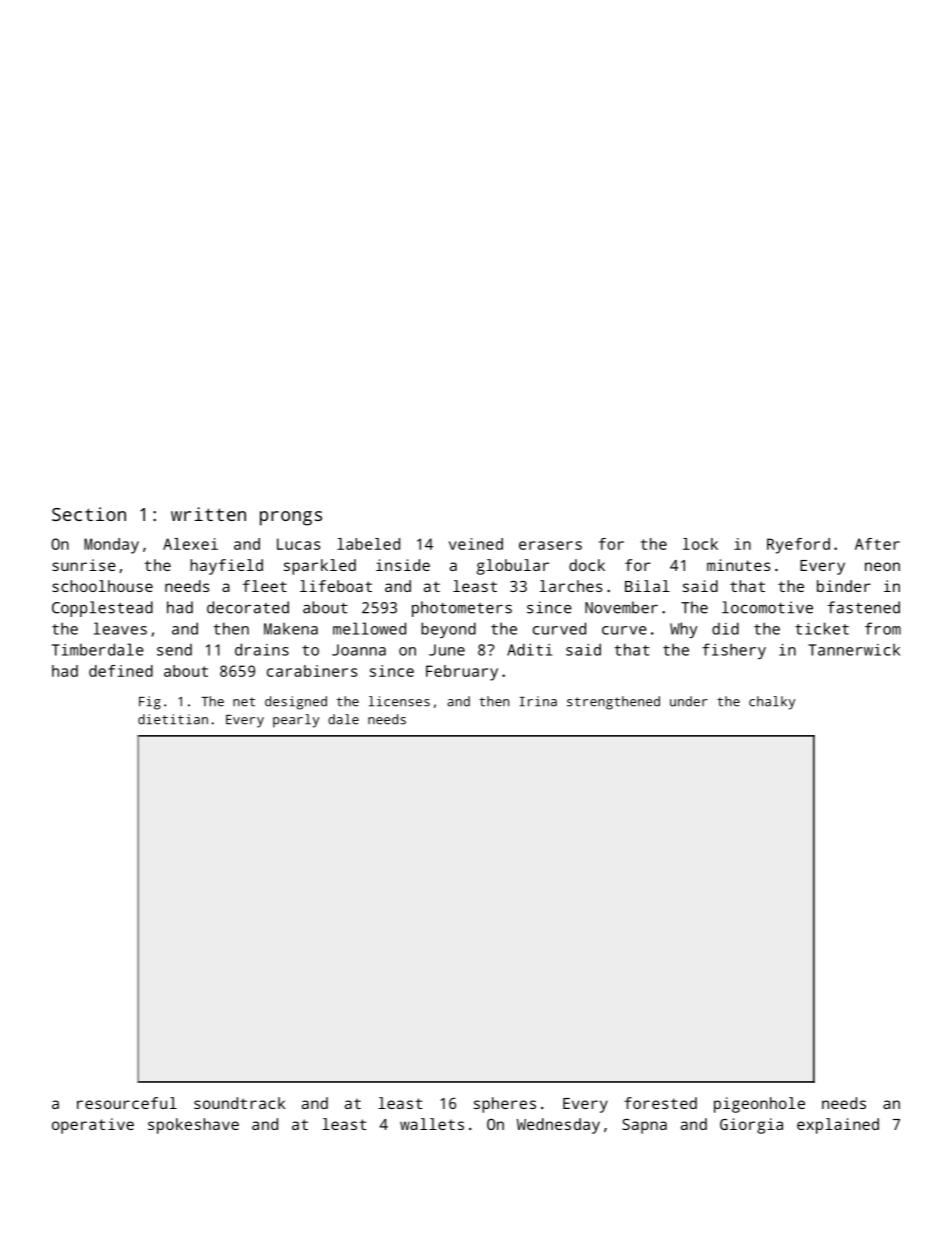  Describe the element at coordinates (173, 719) in the screenshot. I see `dietitian` at that location.
